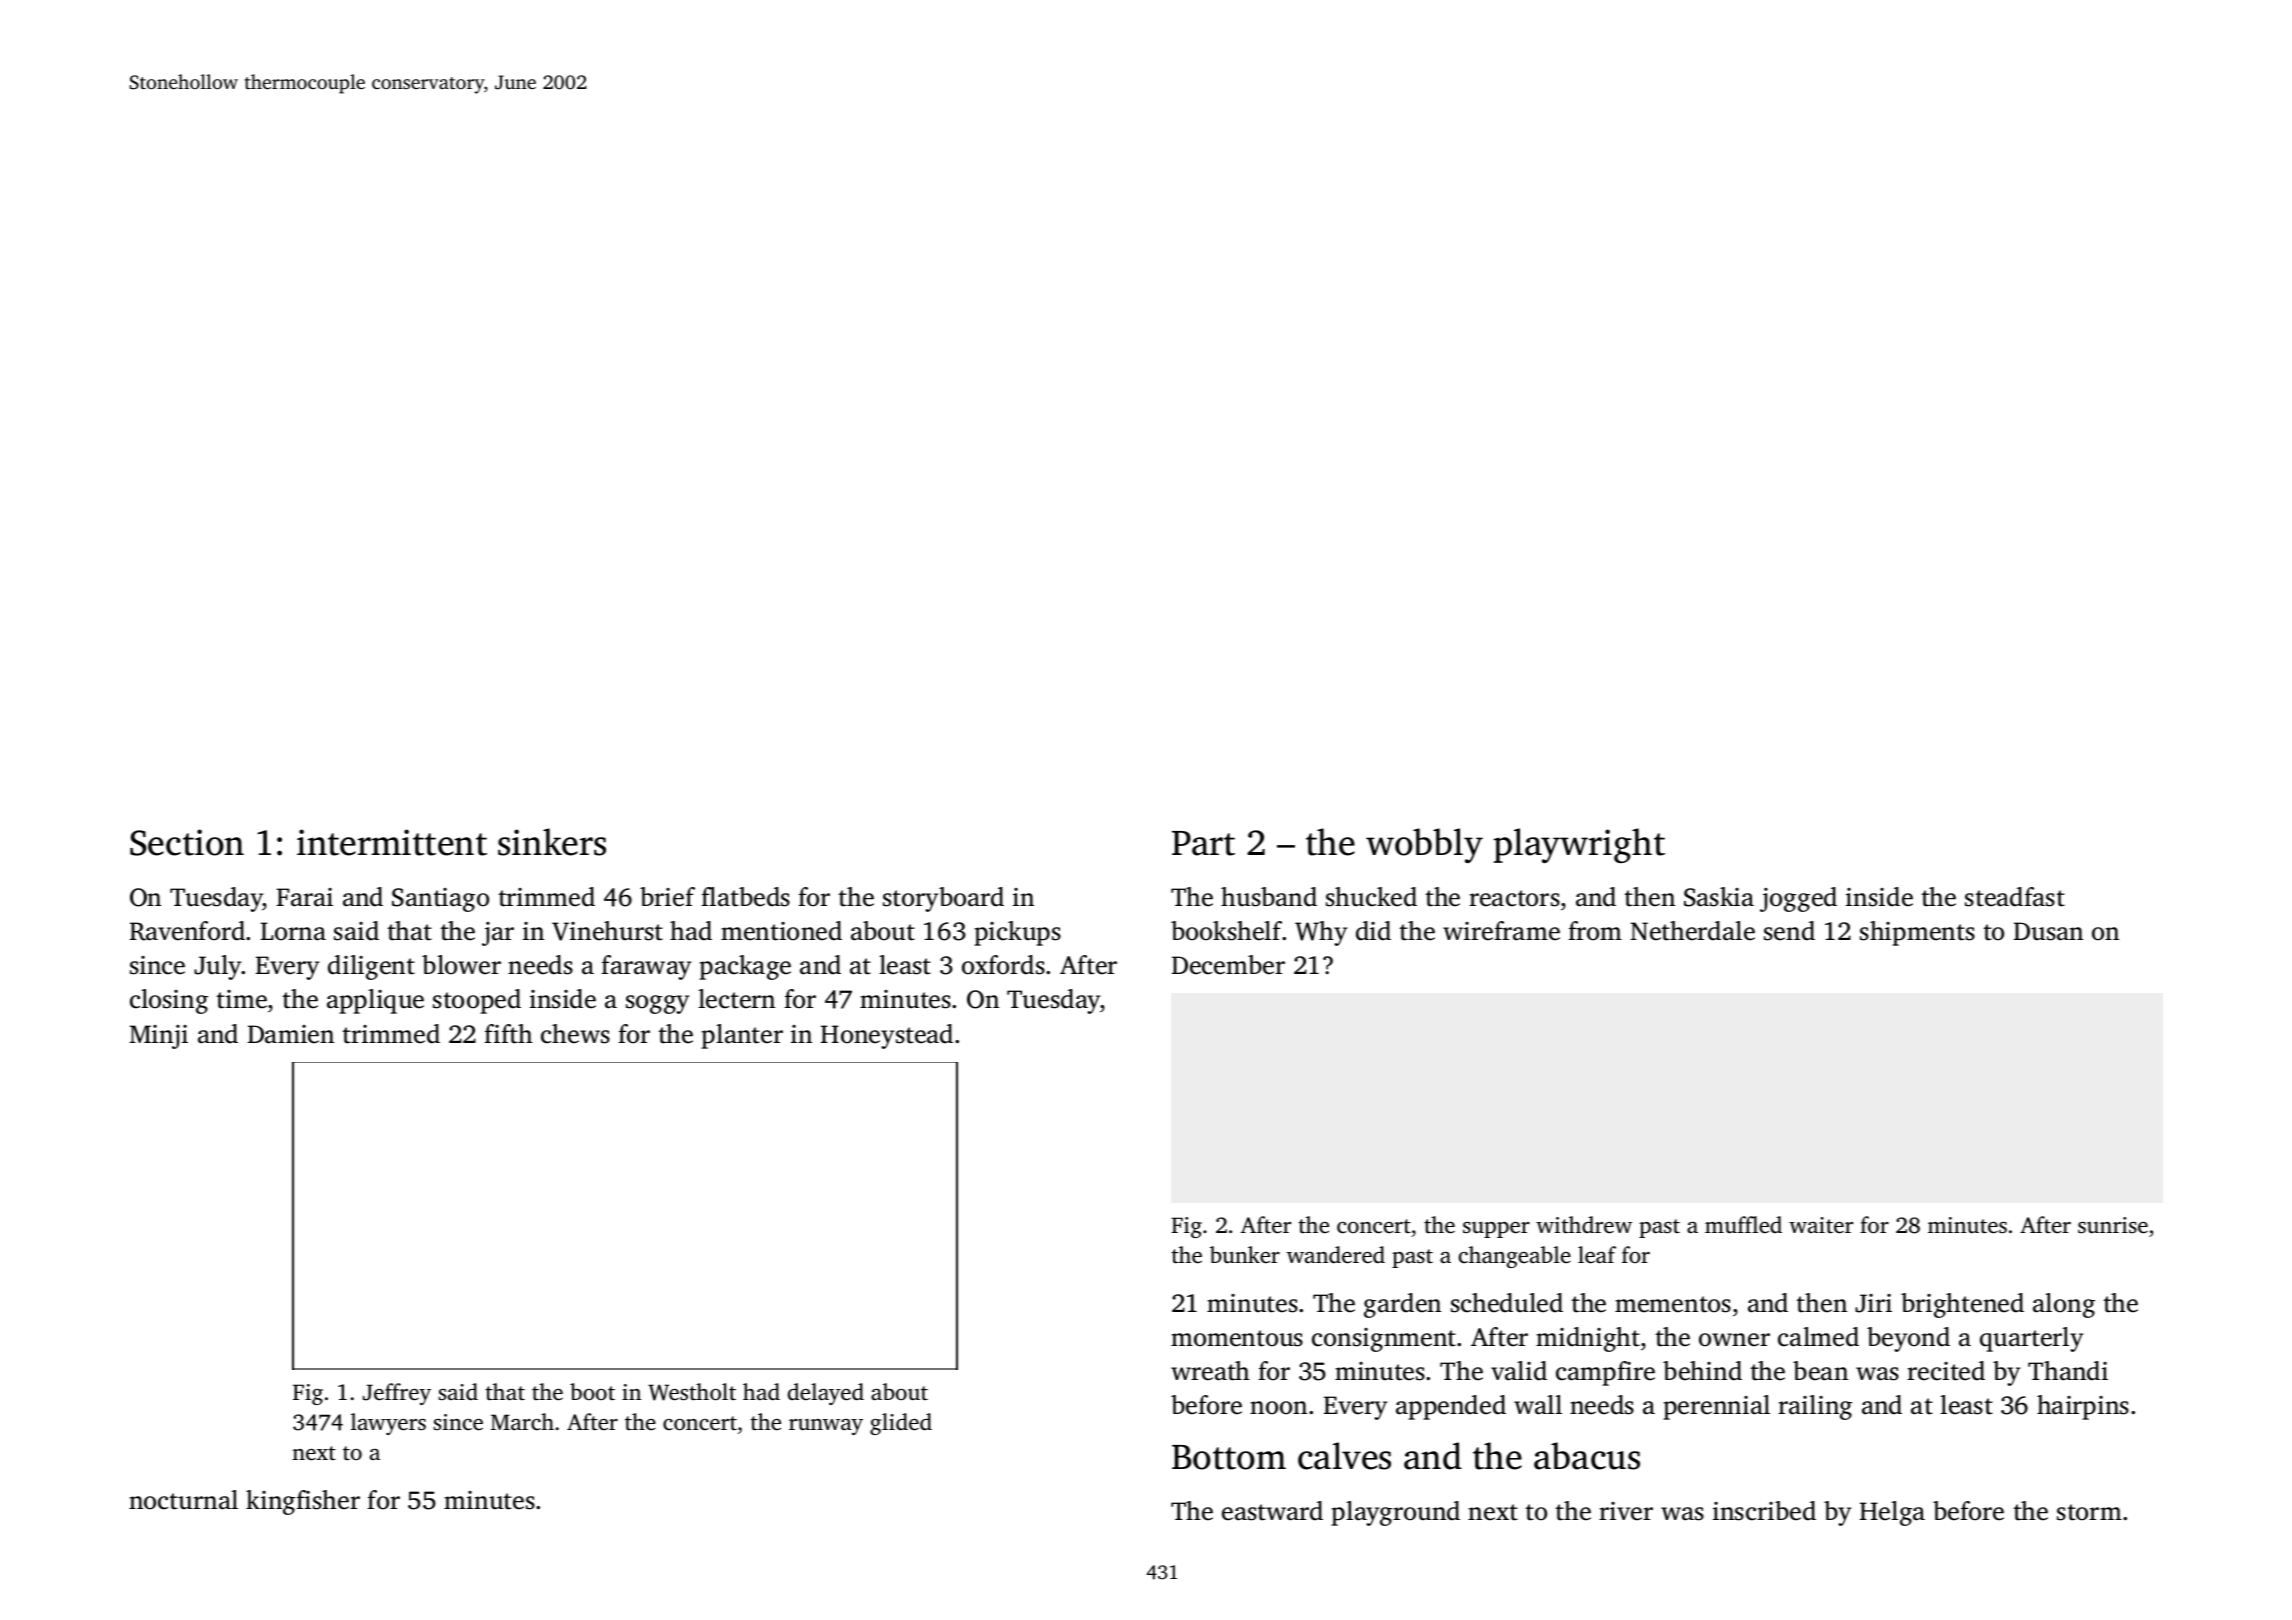  Describe the element at coordinates (887, 1036) in the screenshot. I see `Honeystead` at that location.
